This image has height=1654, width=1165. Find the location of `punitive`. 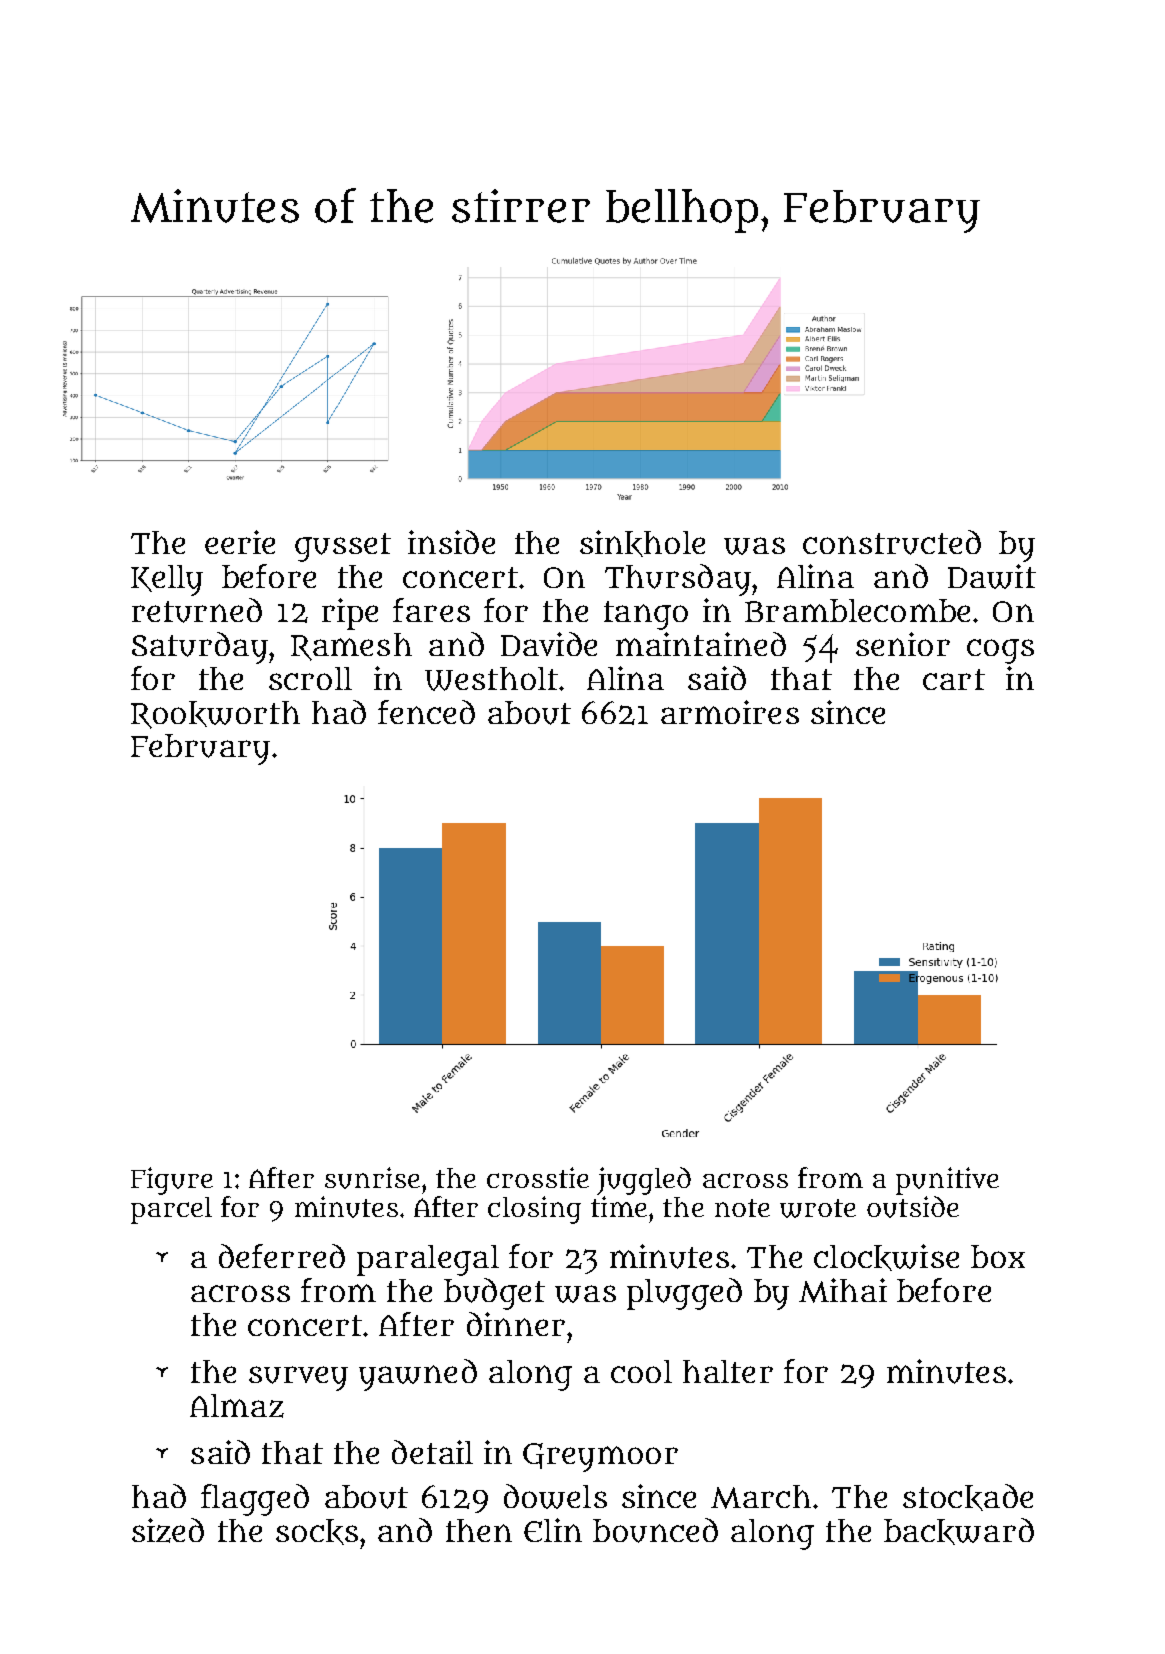

punitive is located at coordinates (947, 1181).
